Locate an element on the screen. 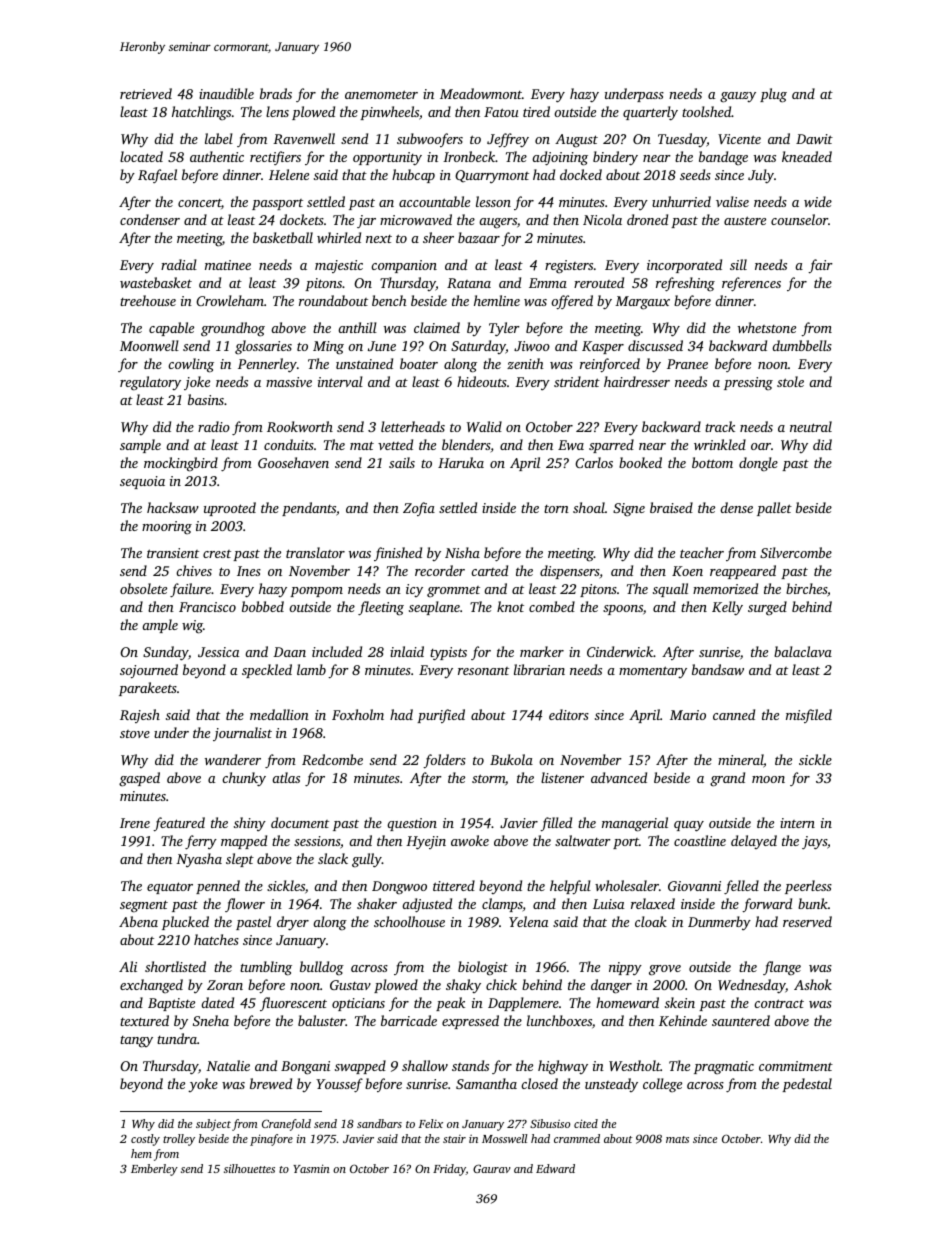  Quarrymont is located at coordinates (492, 176).
